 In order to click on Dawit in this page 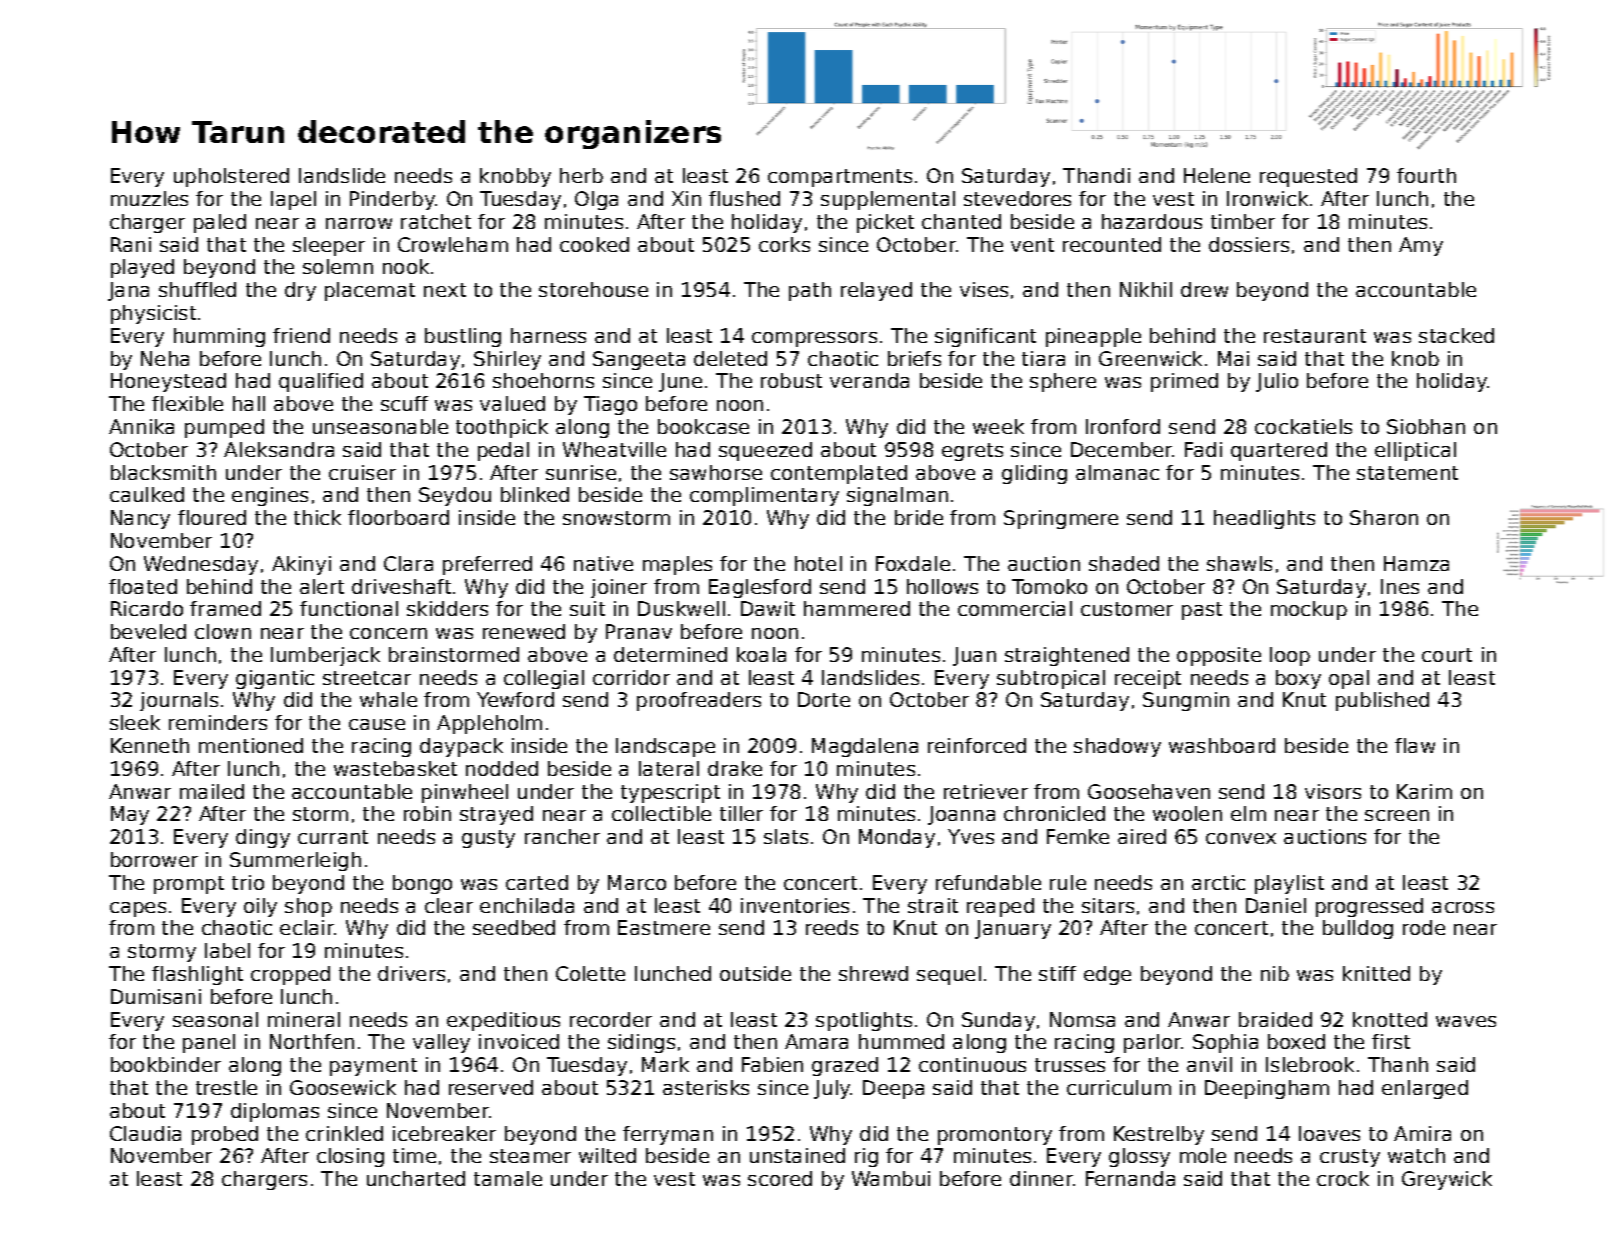, I will do `click(768, 608)`.
